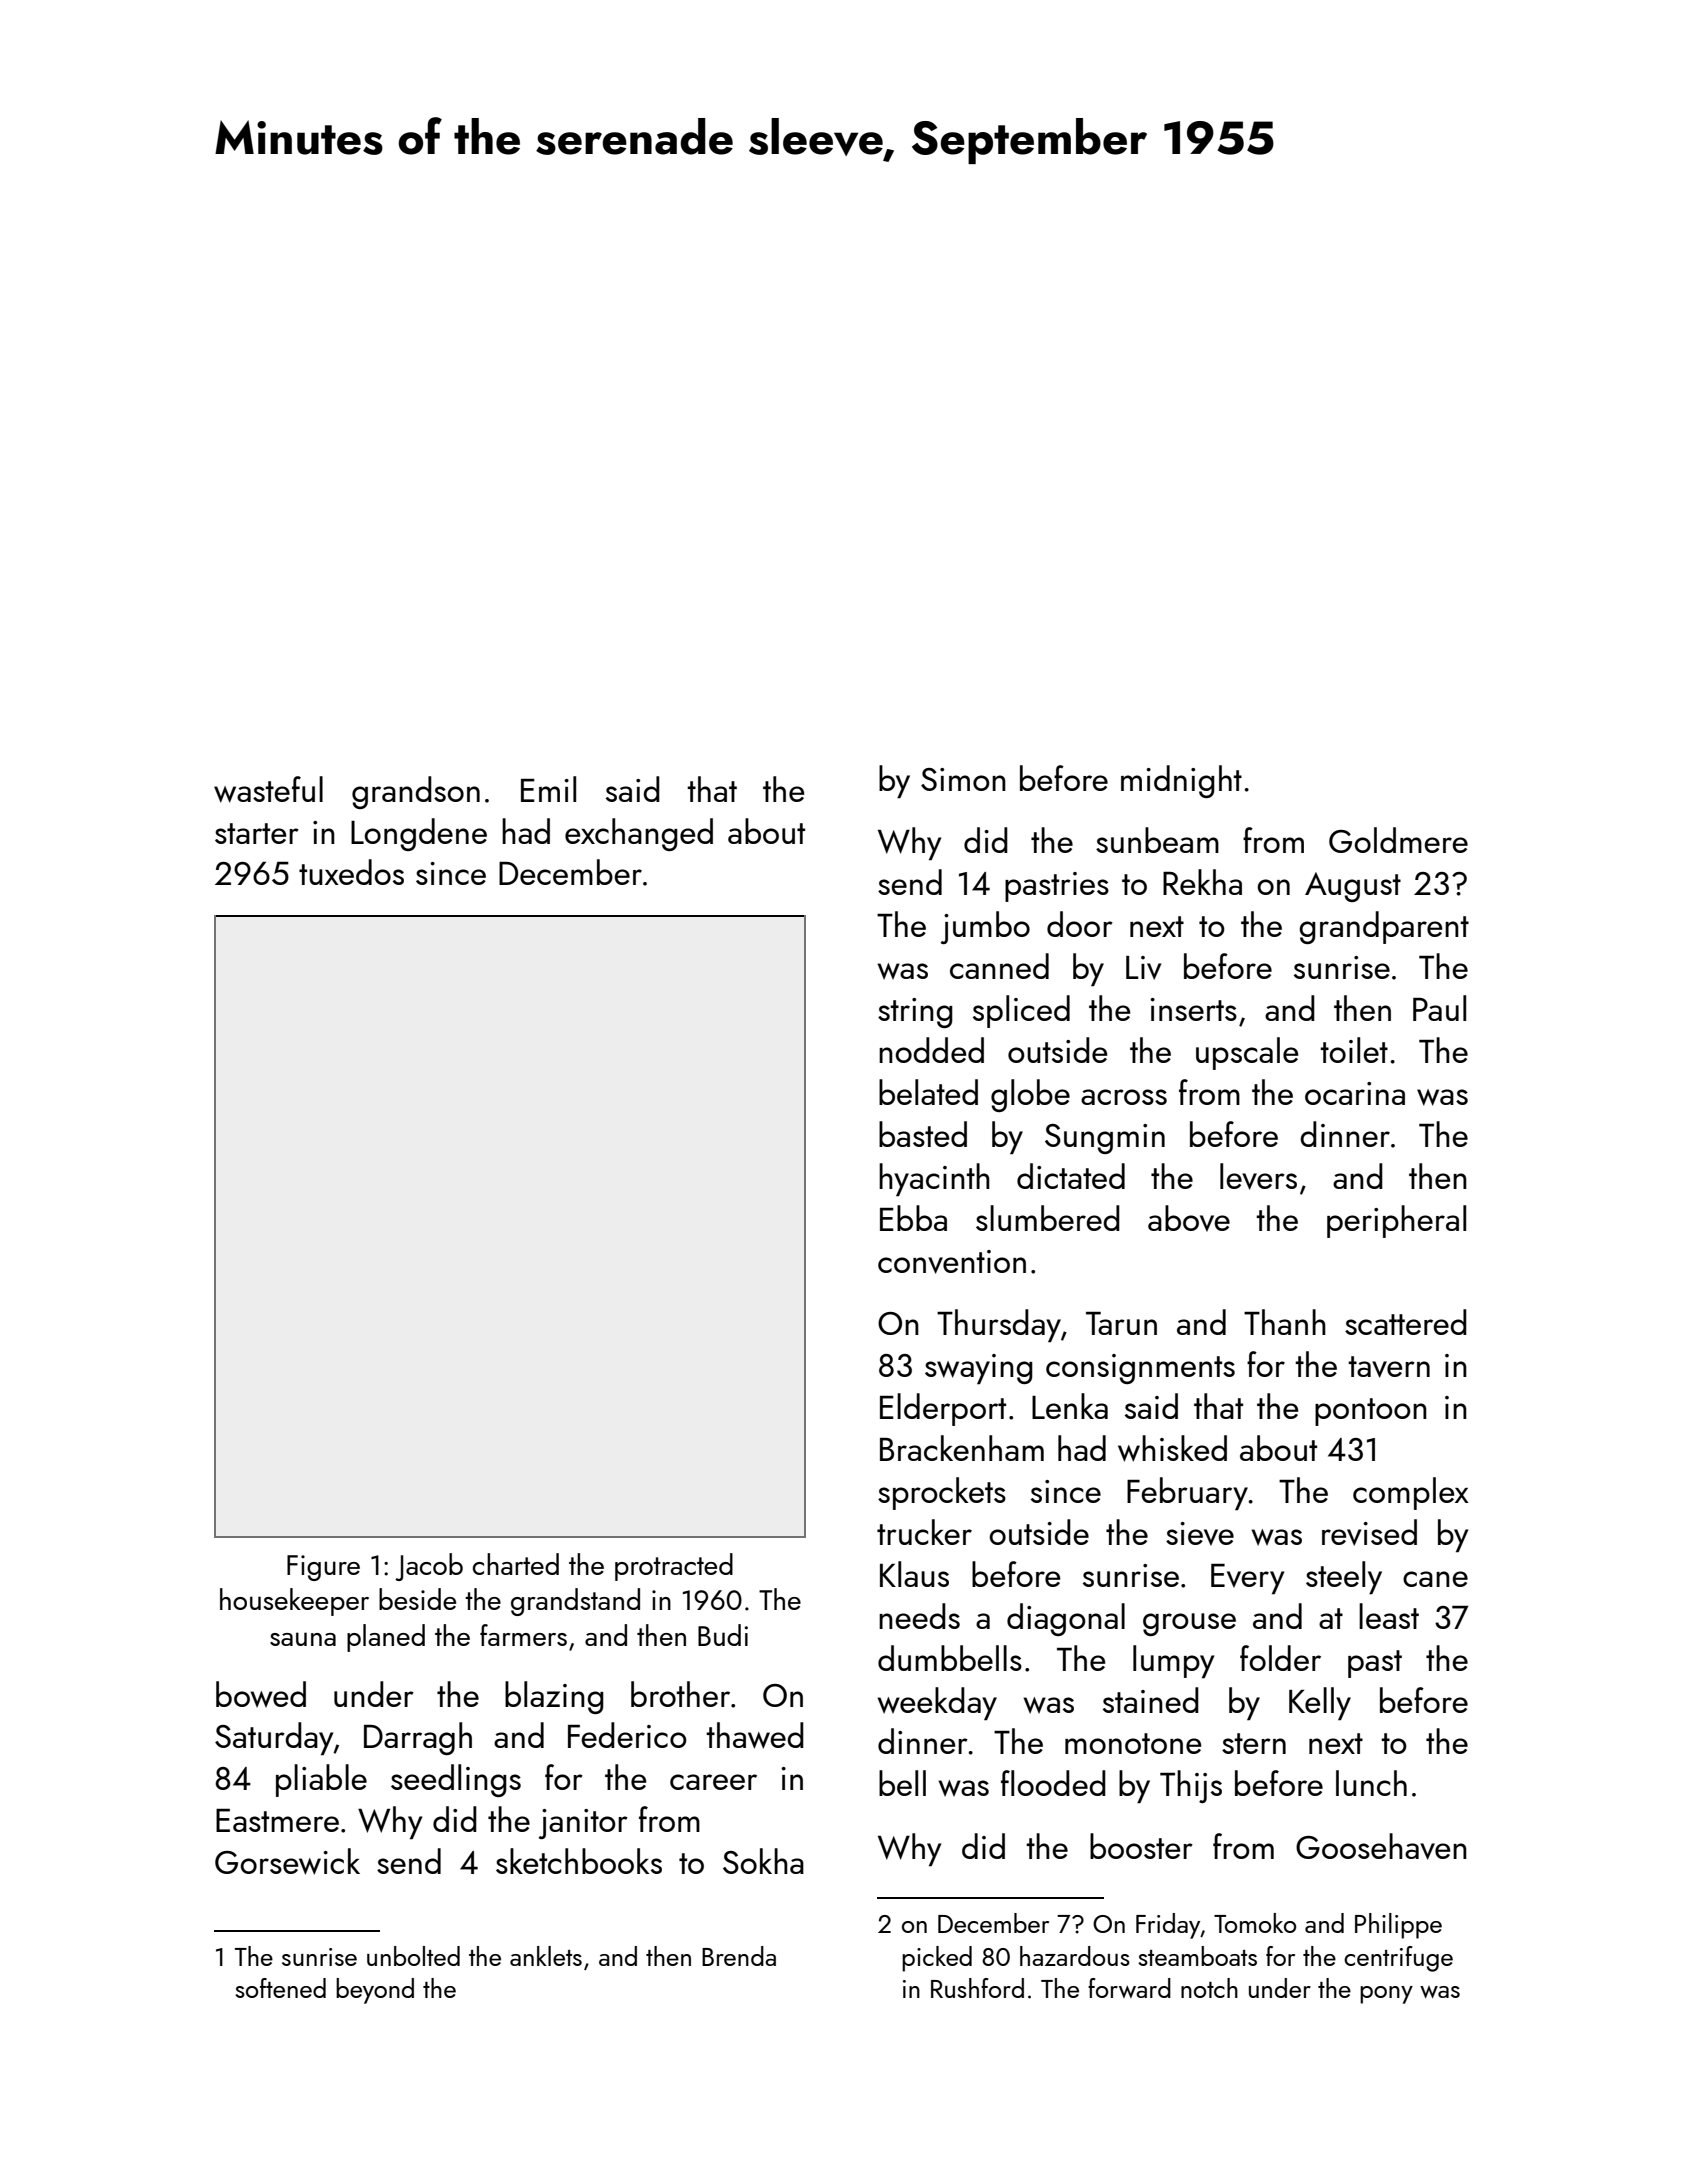 The width and height of the screenshot is (1683, 2178). Describe the element at coordinates (351, 872) in the screenshot. I see `tuxedos` at that location.
